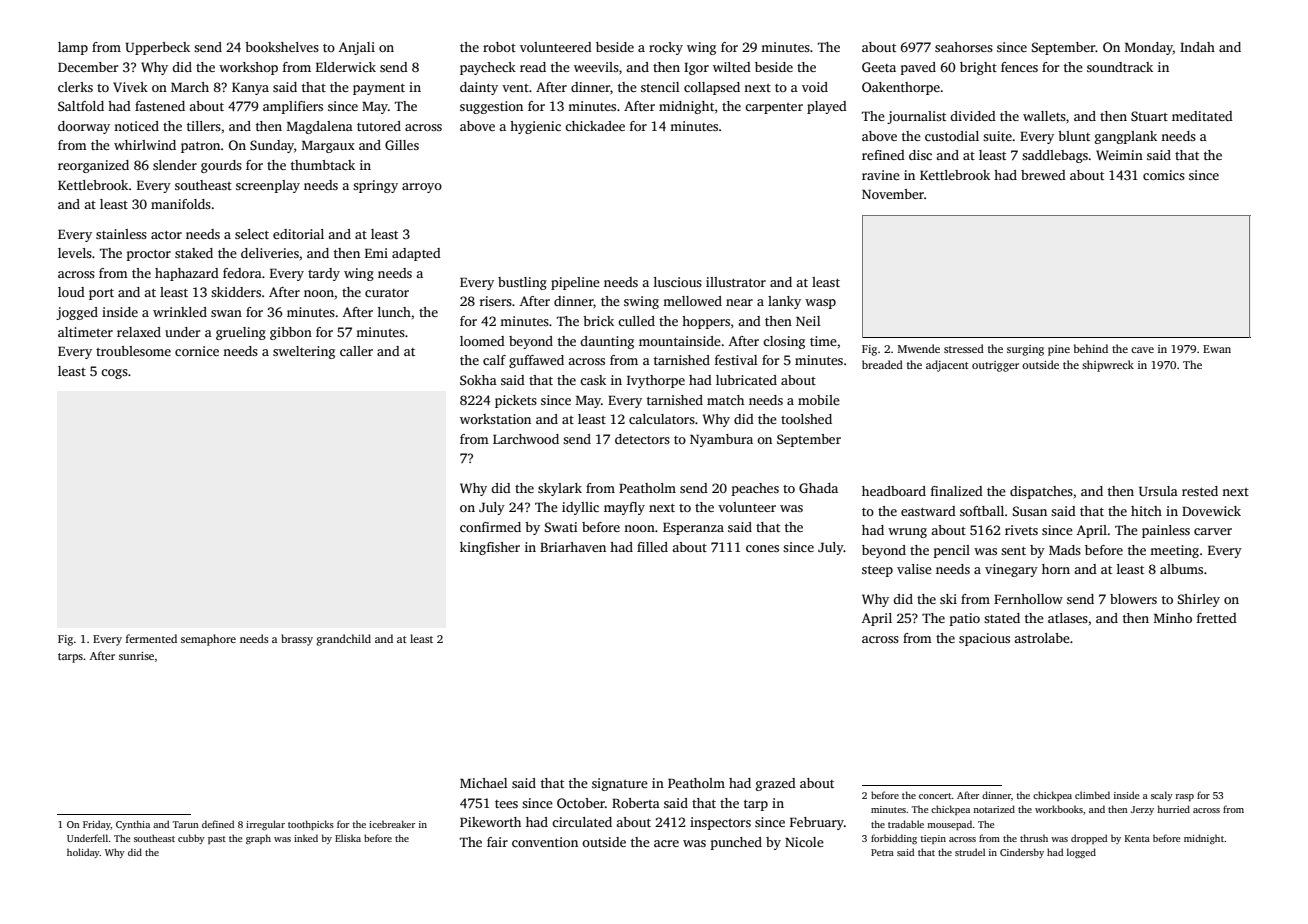 This document has width=1308, height=924. Describe the element at coordinates (346, 67) in the document. I see `Elderwick` at that location.
